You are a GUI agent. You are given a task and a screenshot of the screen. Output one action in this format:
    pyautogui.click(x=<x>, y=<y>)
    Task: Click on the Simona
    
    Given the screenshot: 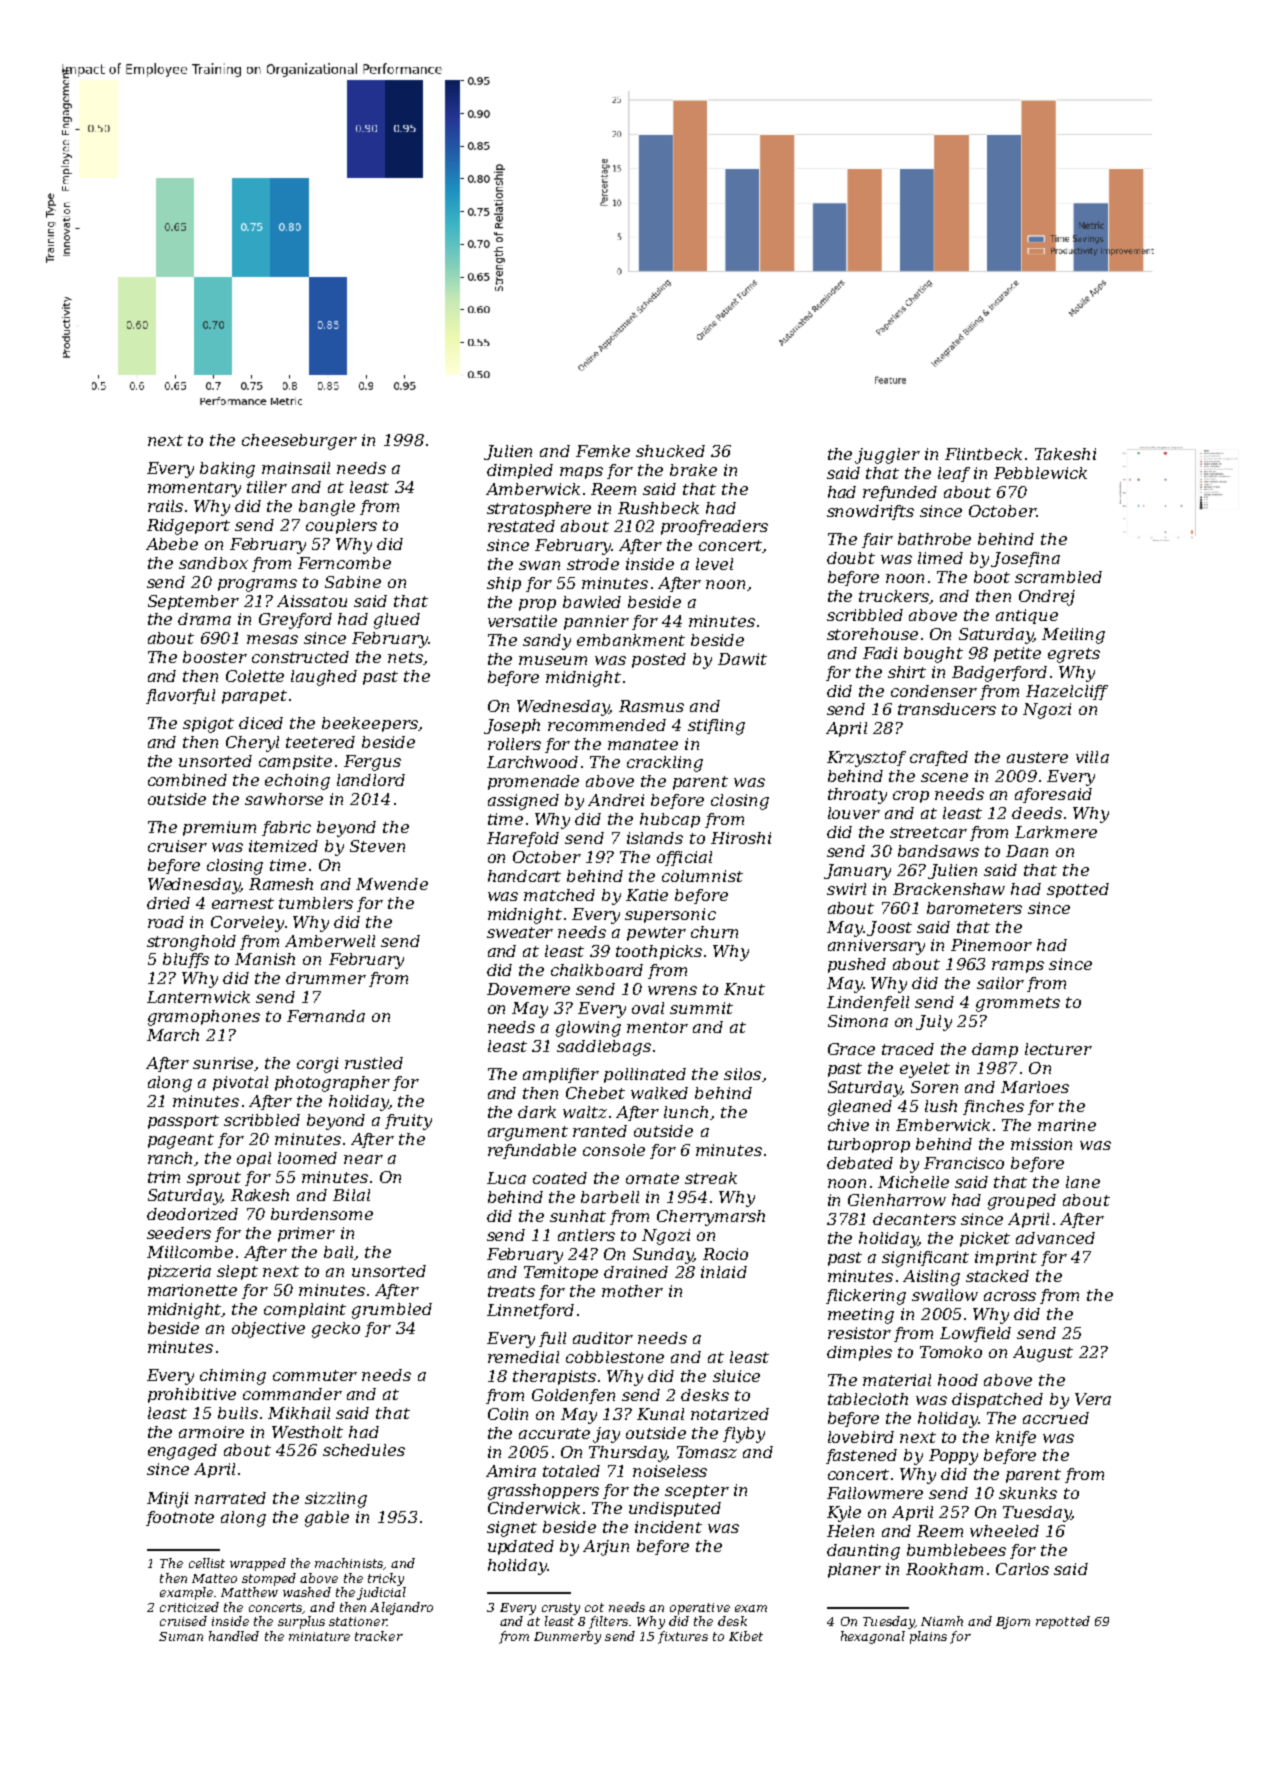 What is the action you would take?
    pyautogui.click(x=858, y=1021)
